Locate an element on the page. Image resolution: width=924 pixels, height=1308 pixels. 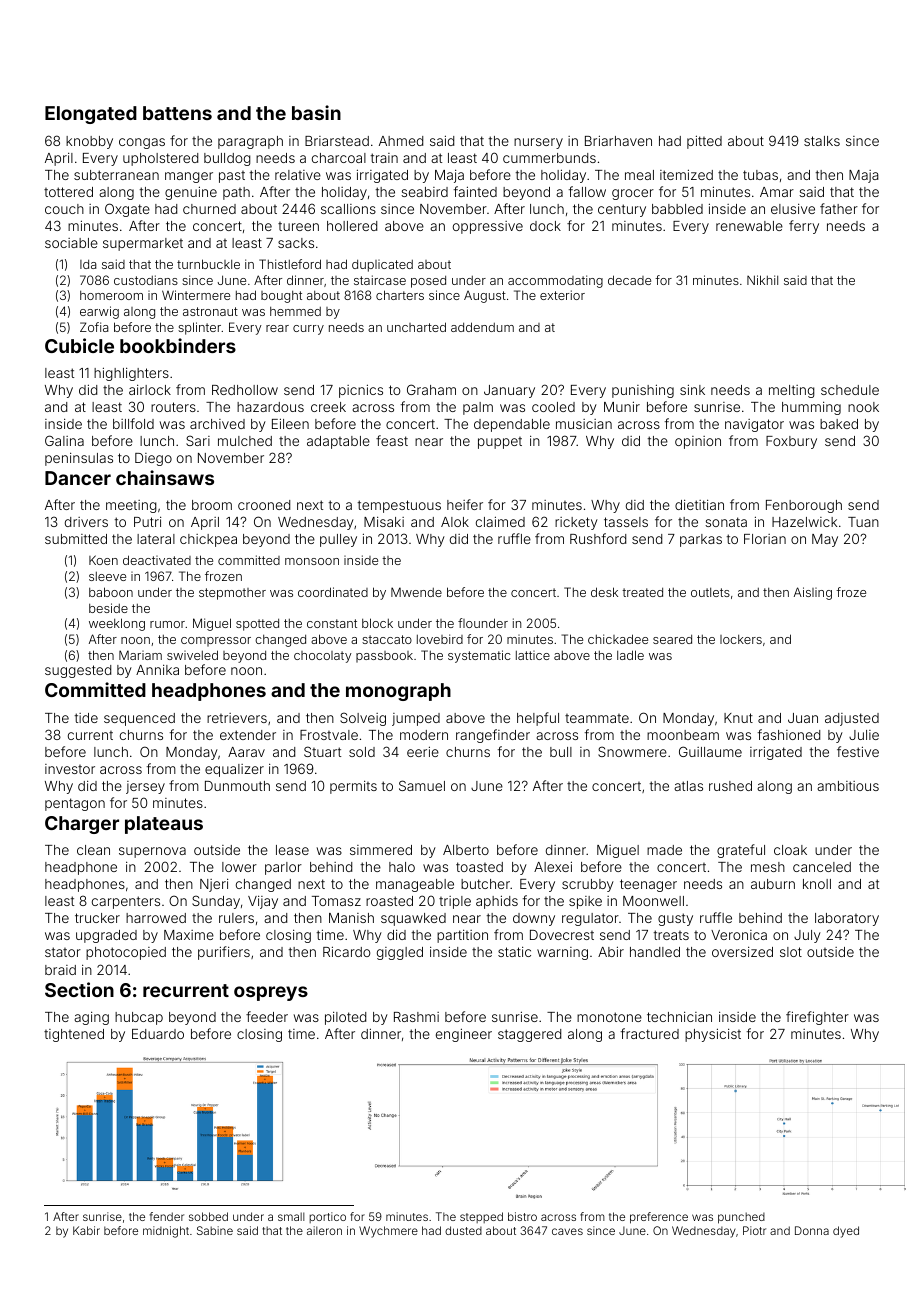
decade is located at coordinates (629, 280).
